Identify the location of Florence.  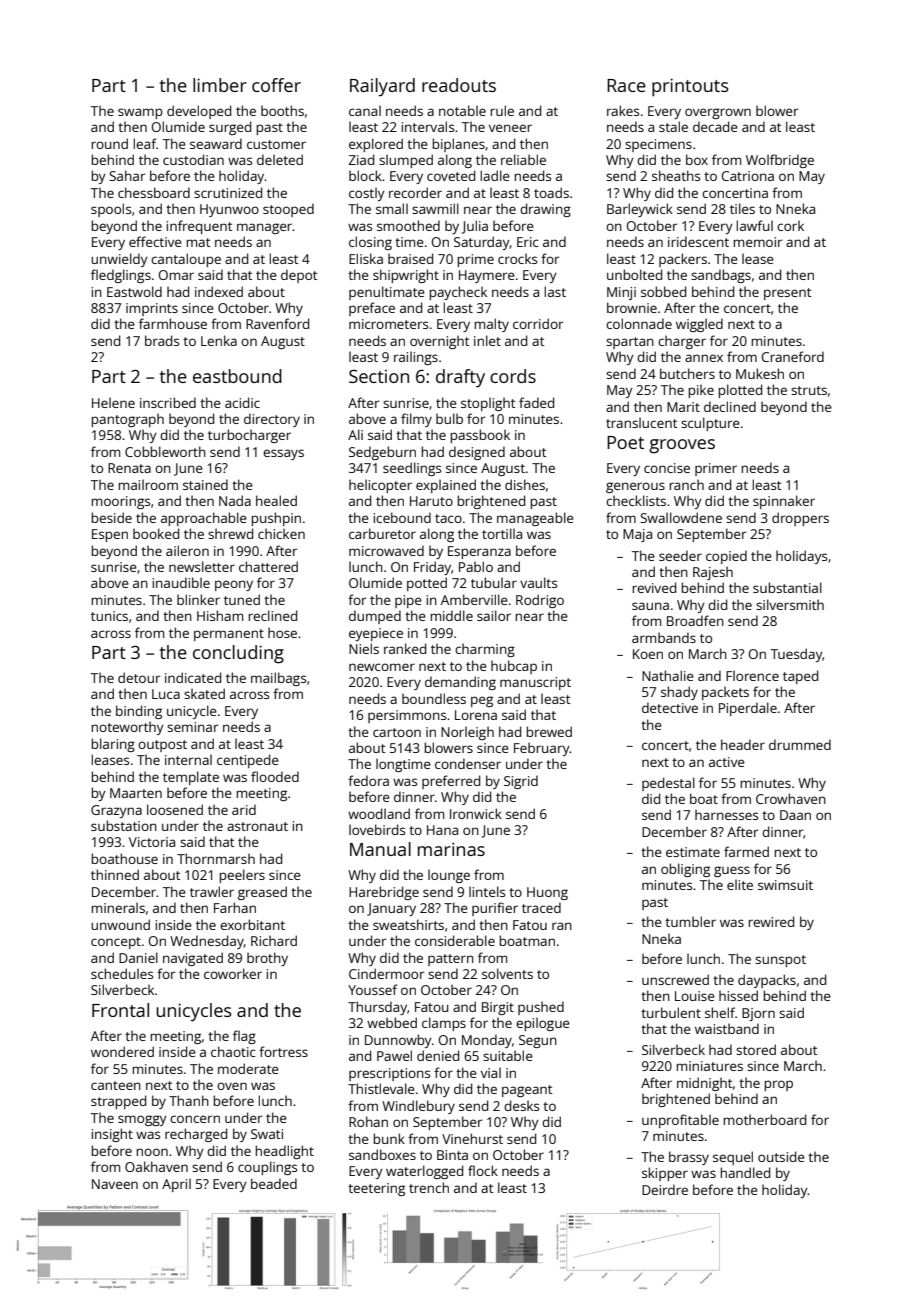
(752, 675).
